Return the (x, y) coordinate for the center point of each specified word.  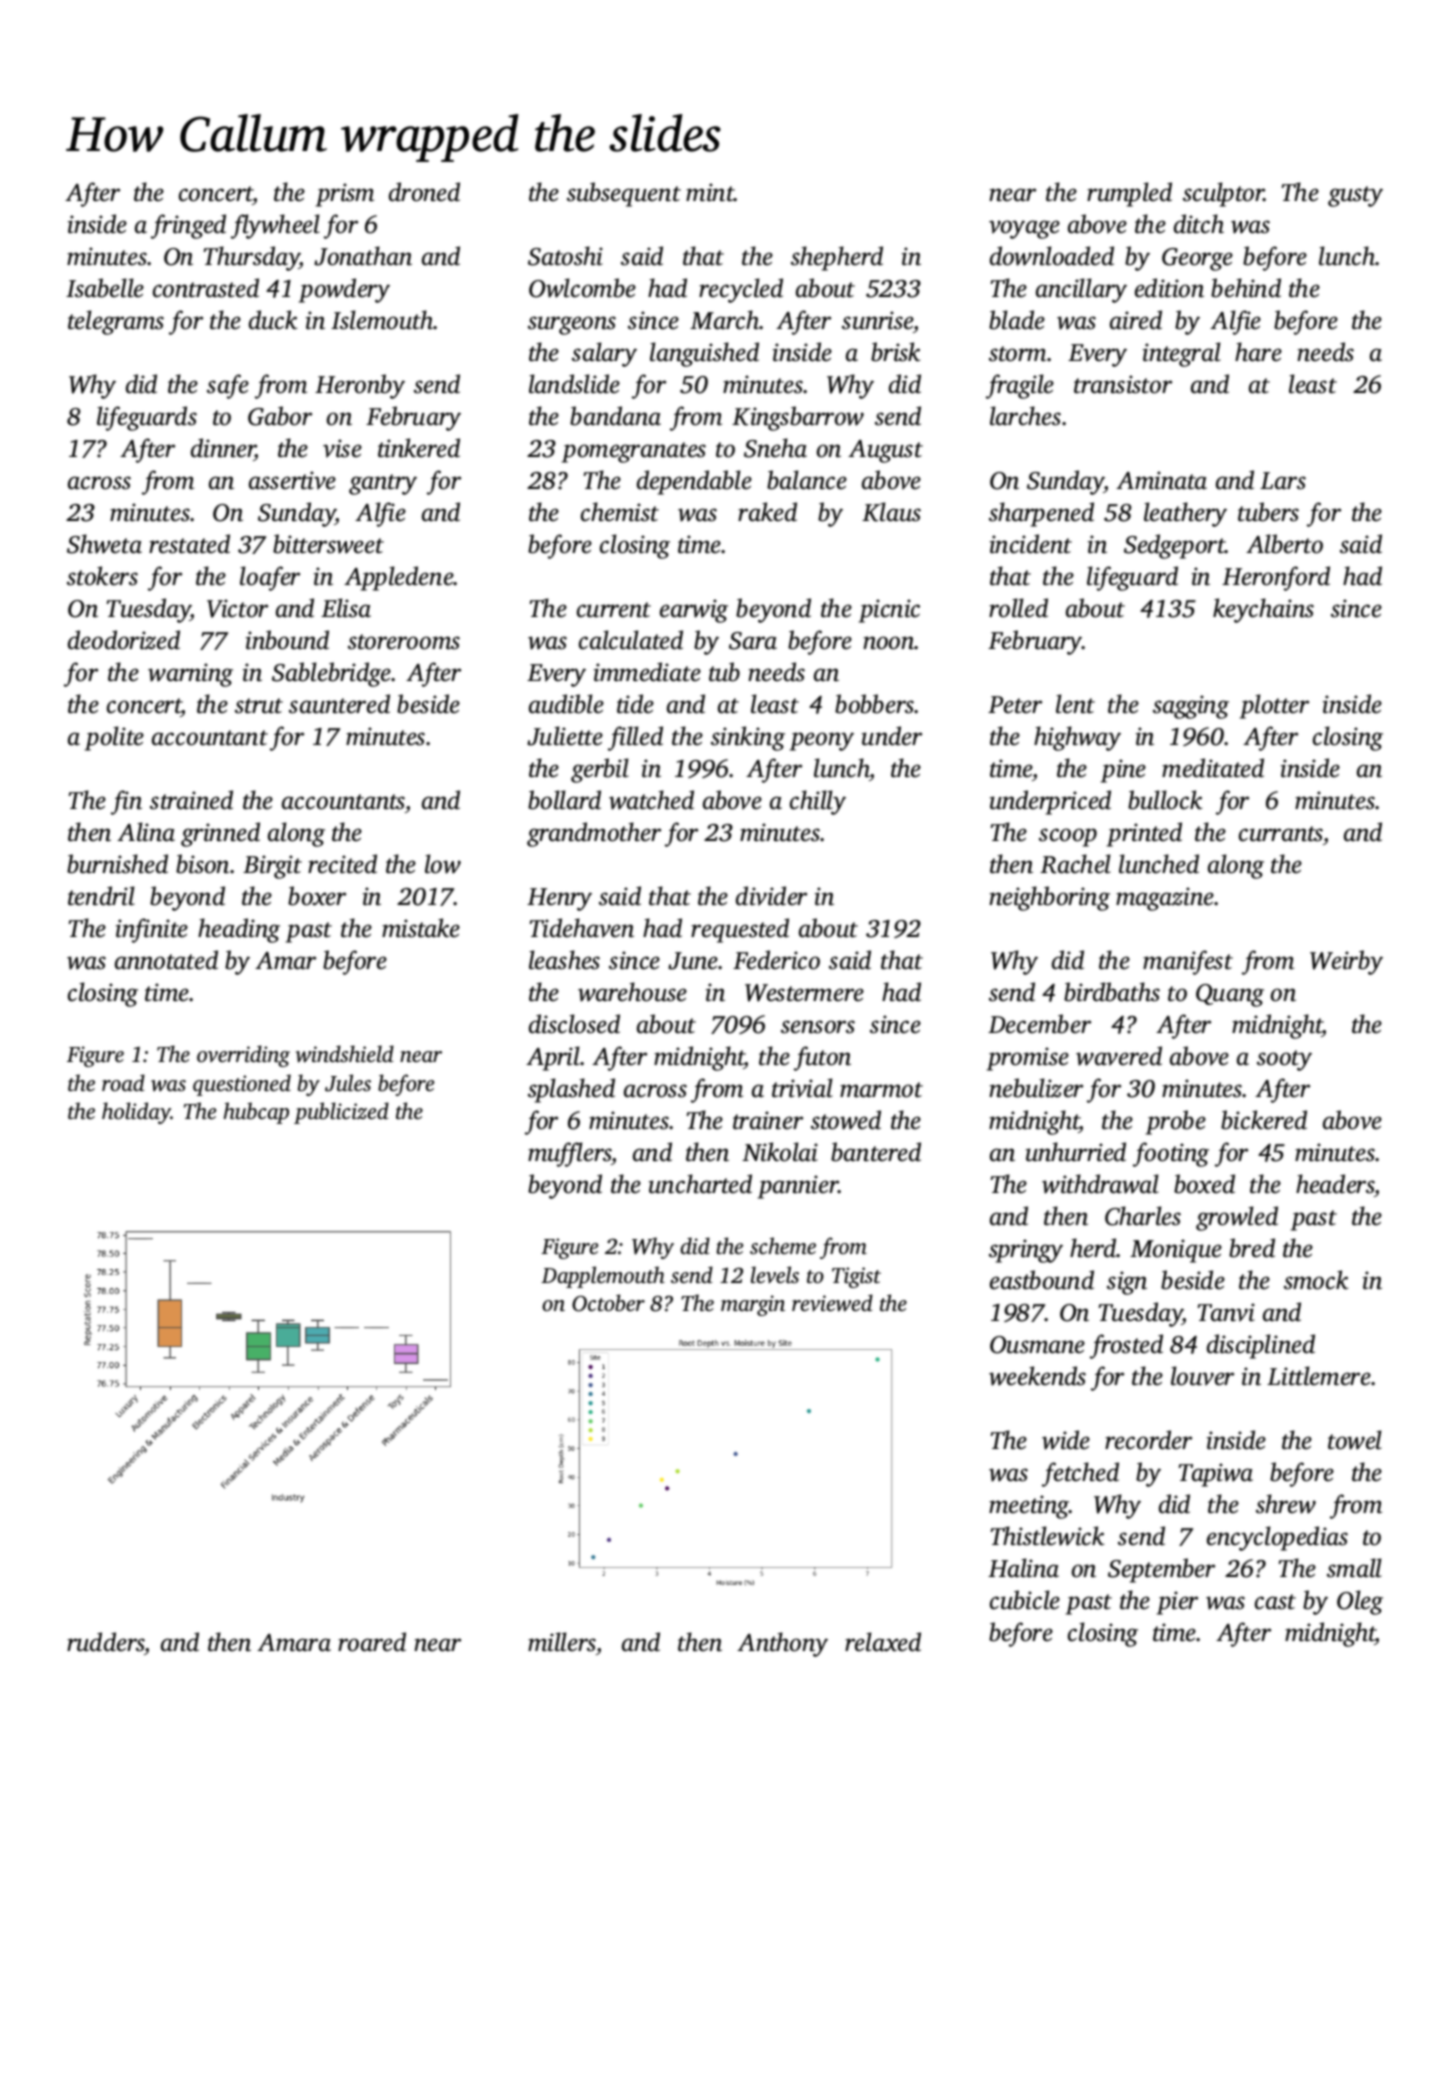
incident (1031, 544)
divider (771, 896)
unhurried (1076, 1152)
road (123, 1082)
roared (372, 1642)
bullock (1165, 800)
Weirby (1346, 962)
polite (114, 738)
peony (822, 741)
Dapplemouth (603, 1277)
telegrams (116, 322)
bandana (615, 416)
